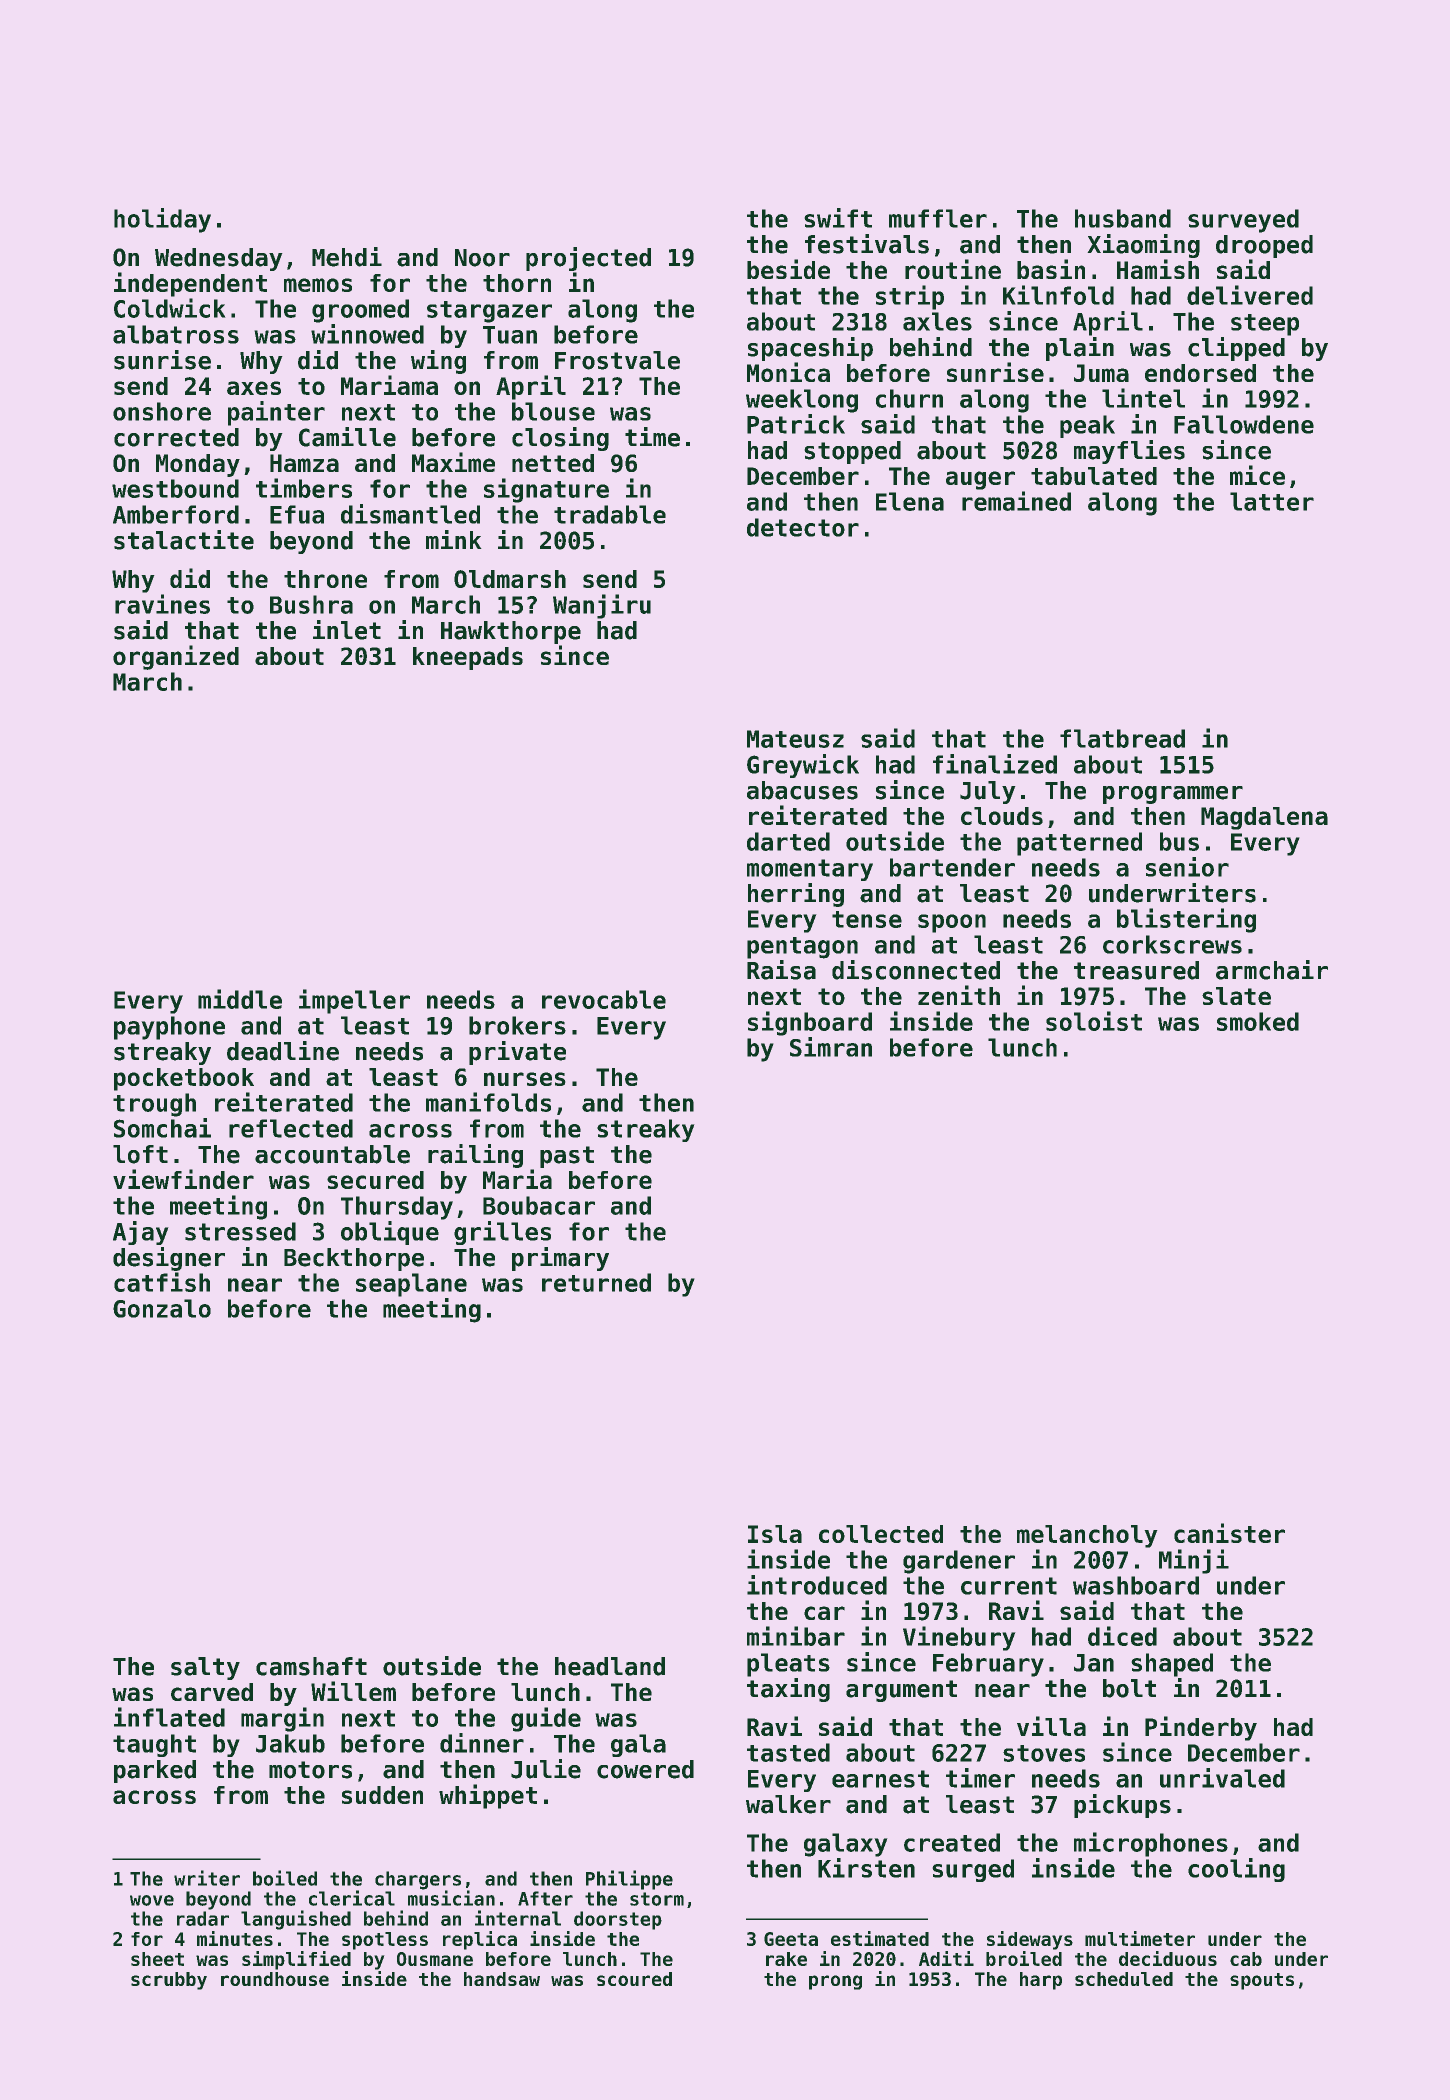  I want to click on seaplane, so click(411, 1285).
